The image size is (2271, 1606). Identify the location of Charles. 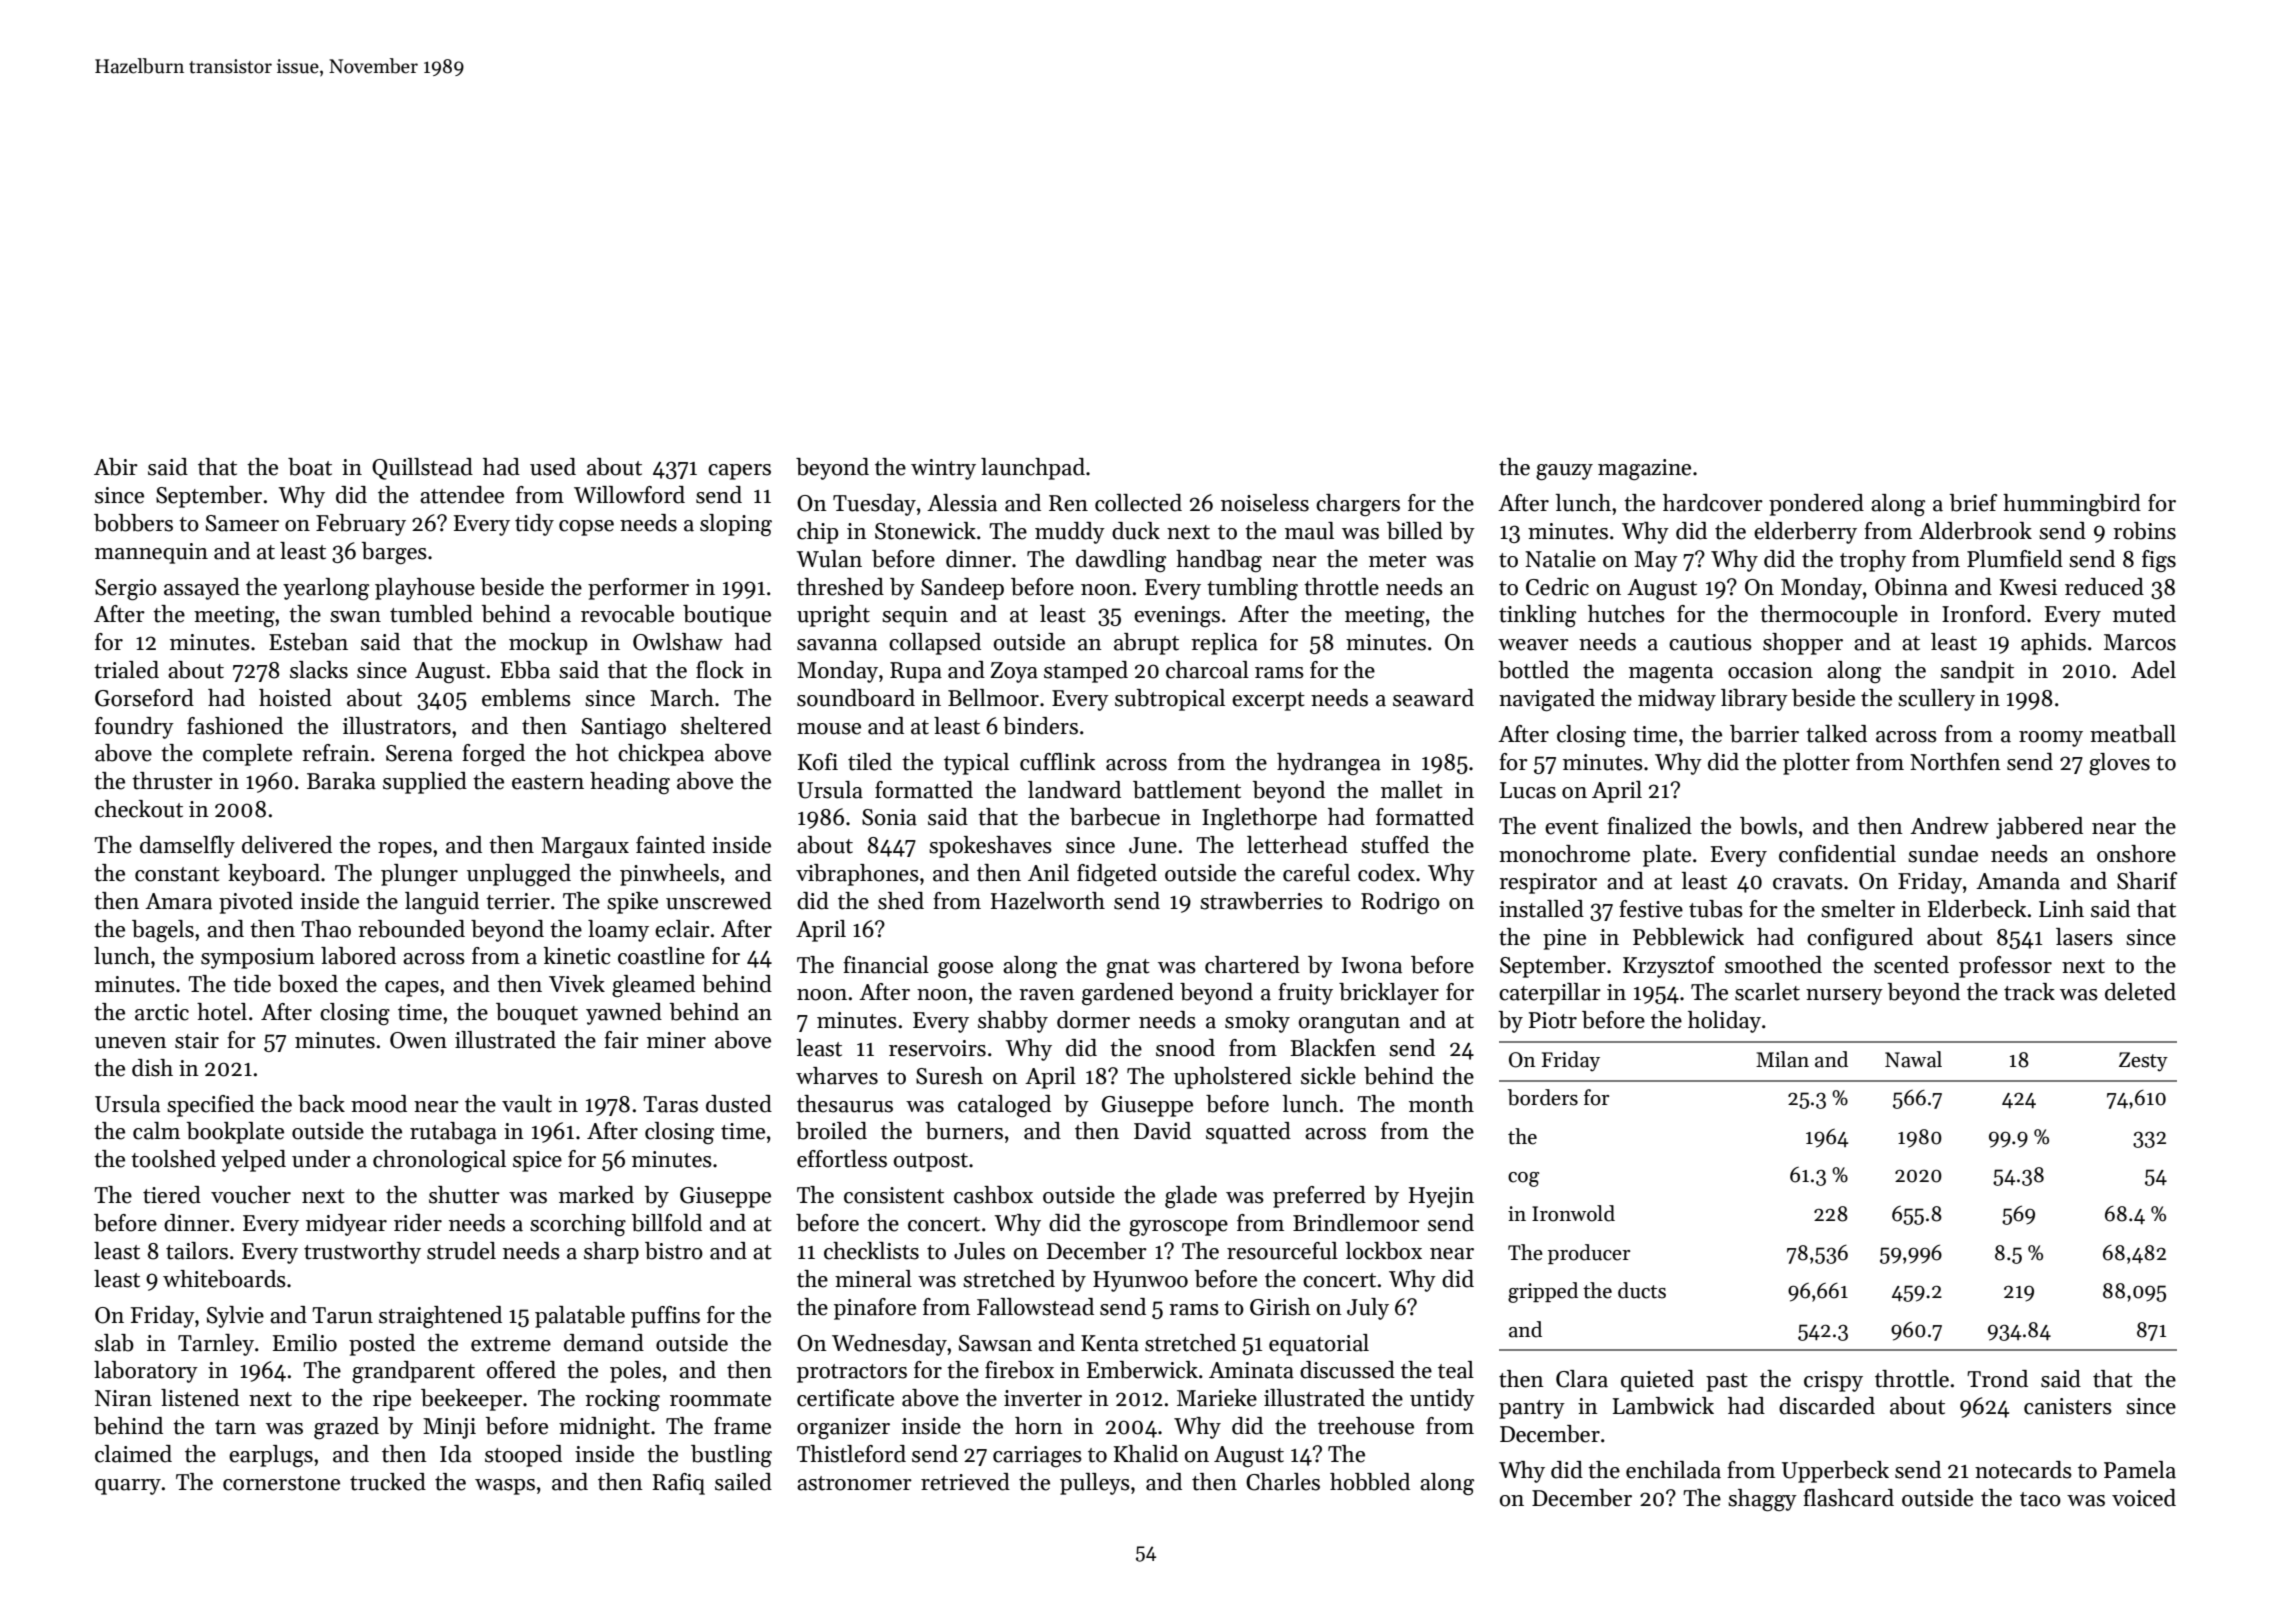
(1283, 1482).
